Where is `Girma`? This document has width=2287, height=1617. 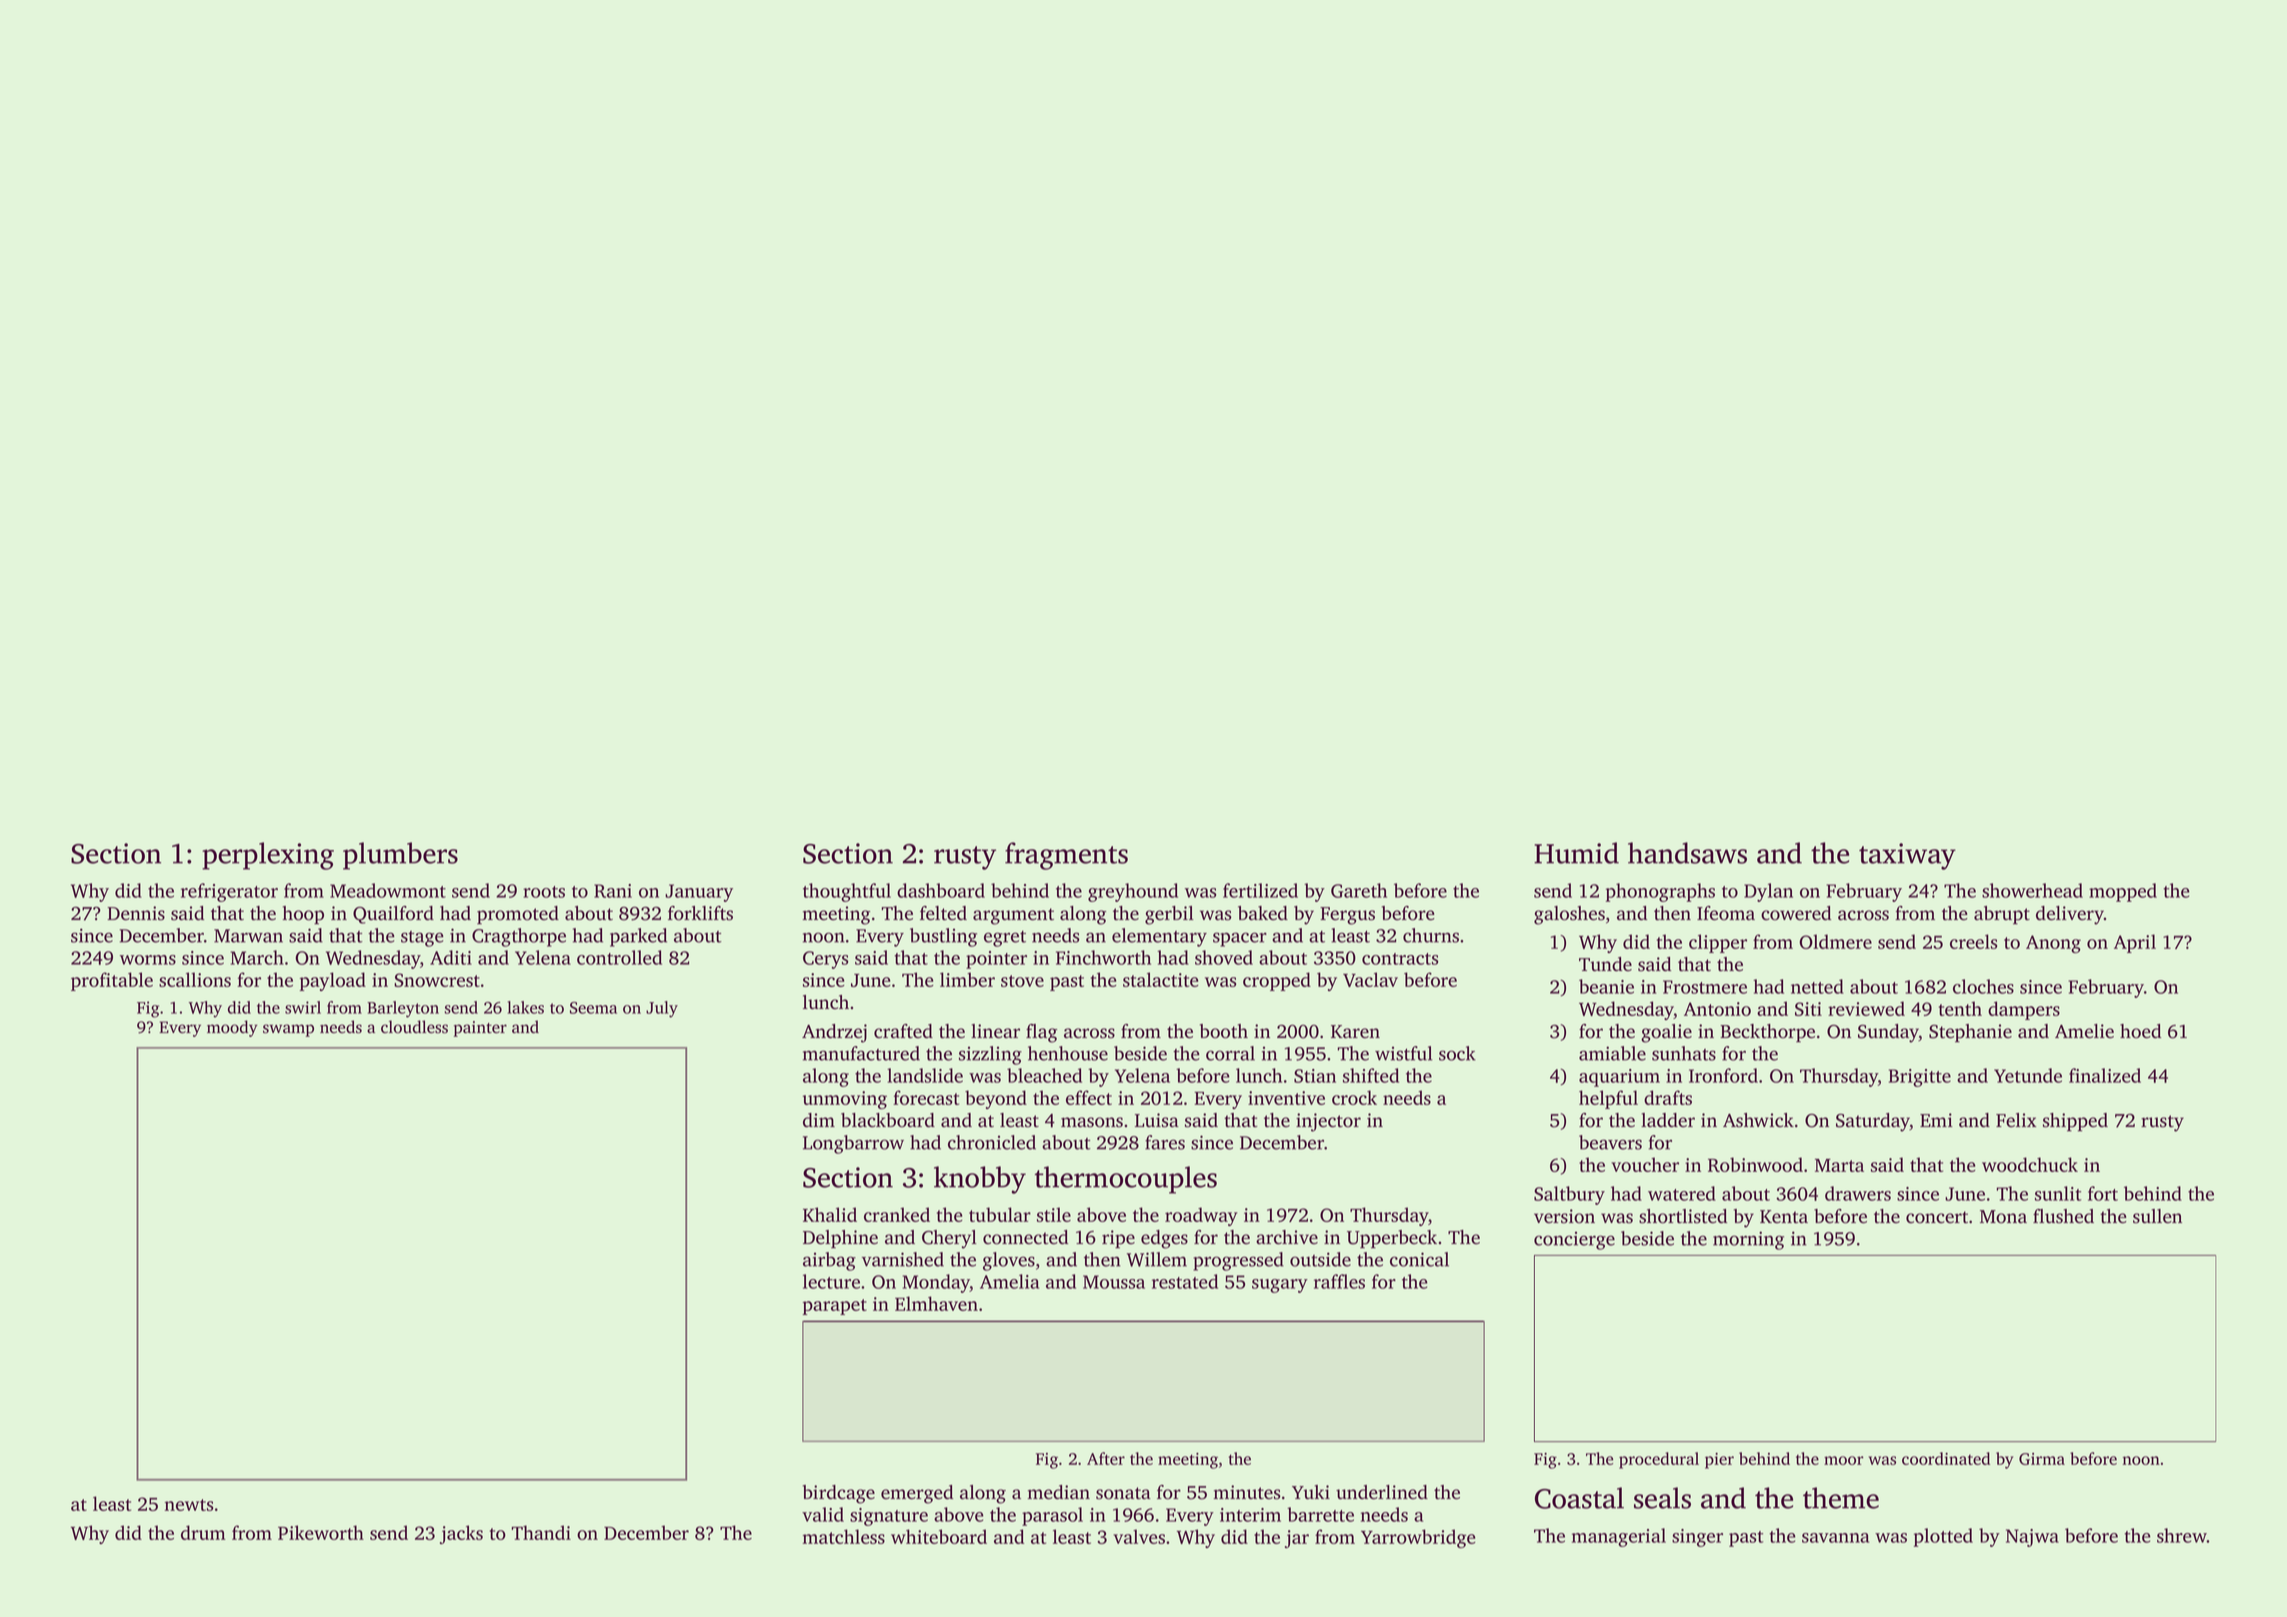
Girma is located at coordinates (2042, 1459).
